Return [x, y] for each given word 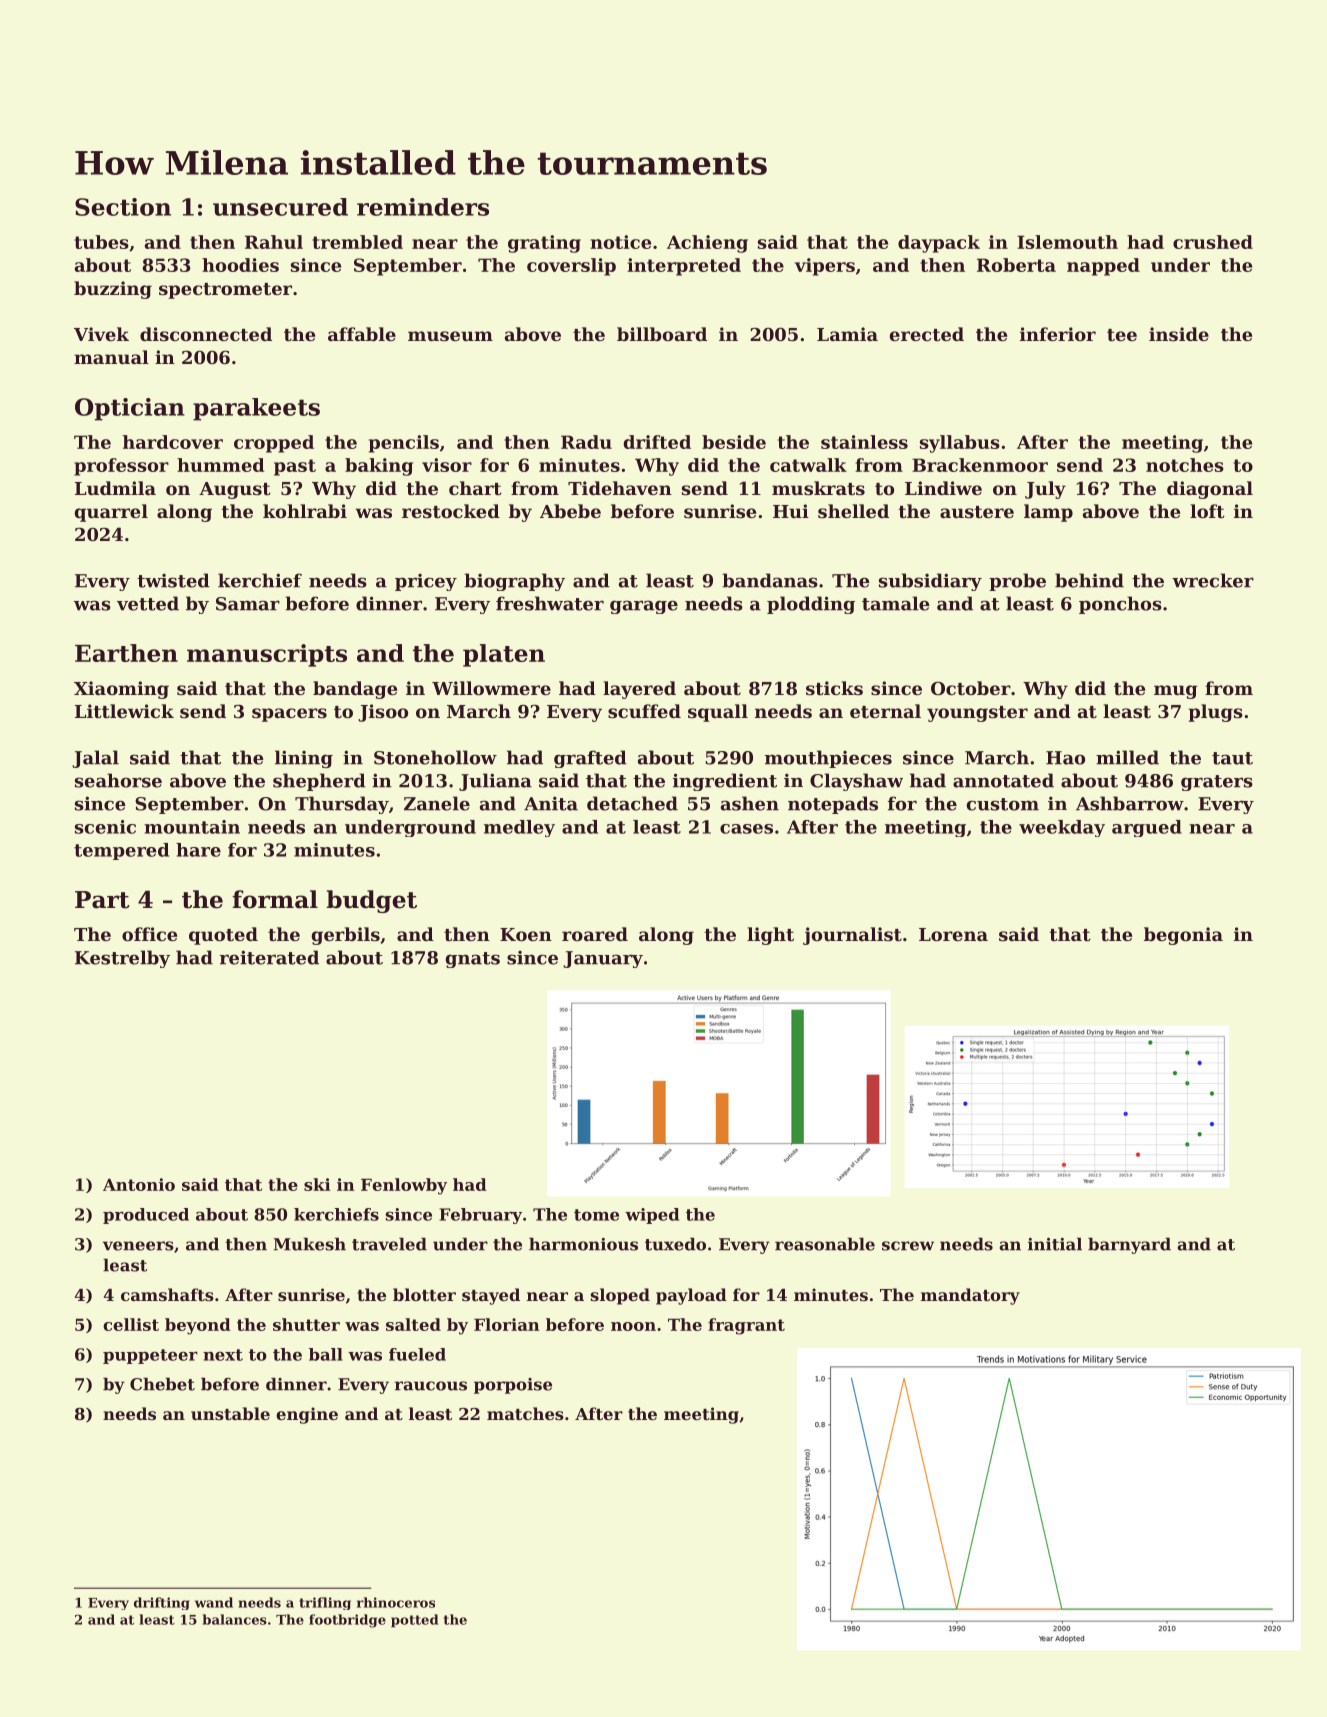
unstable [230, 1413]
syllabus [960, 444]
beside [734, 442]
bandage [355, 690]
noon [633, 1326]
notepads [833, 805]
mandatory [970, 1296]
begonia [1183, 936]
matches [525, 1413]
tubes [101, 242]
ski [317, 1184]
